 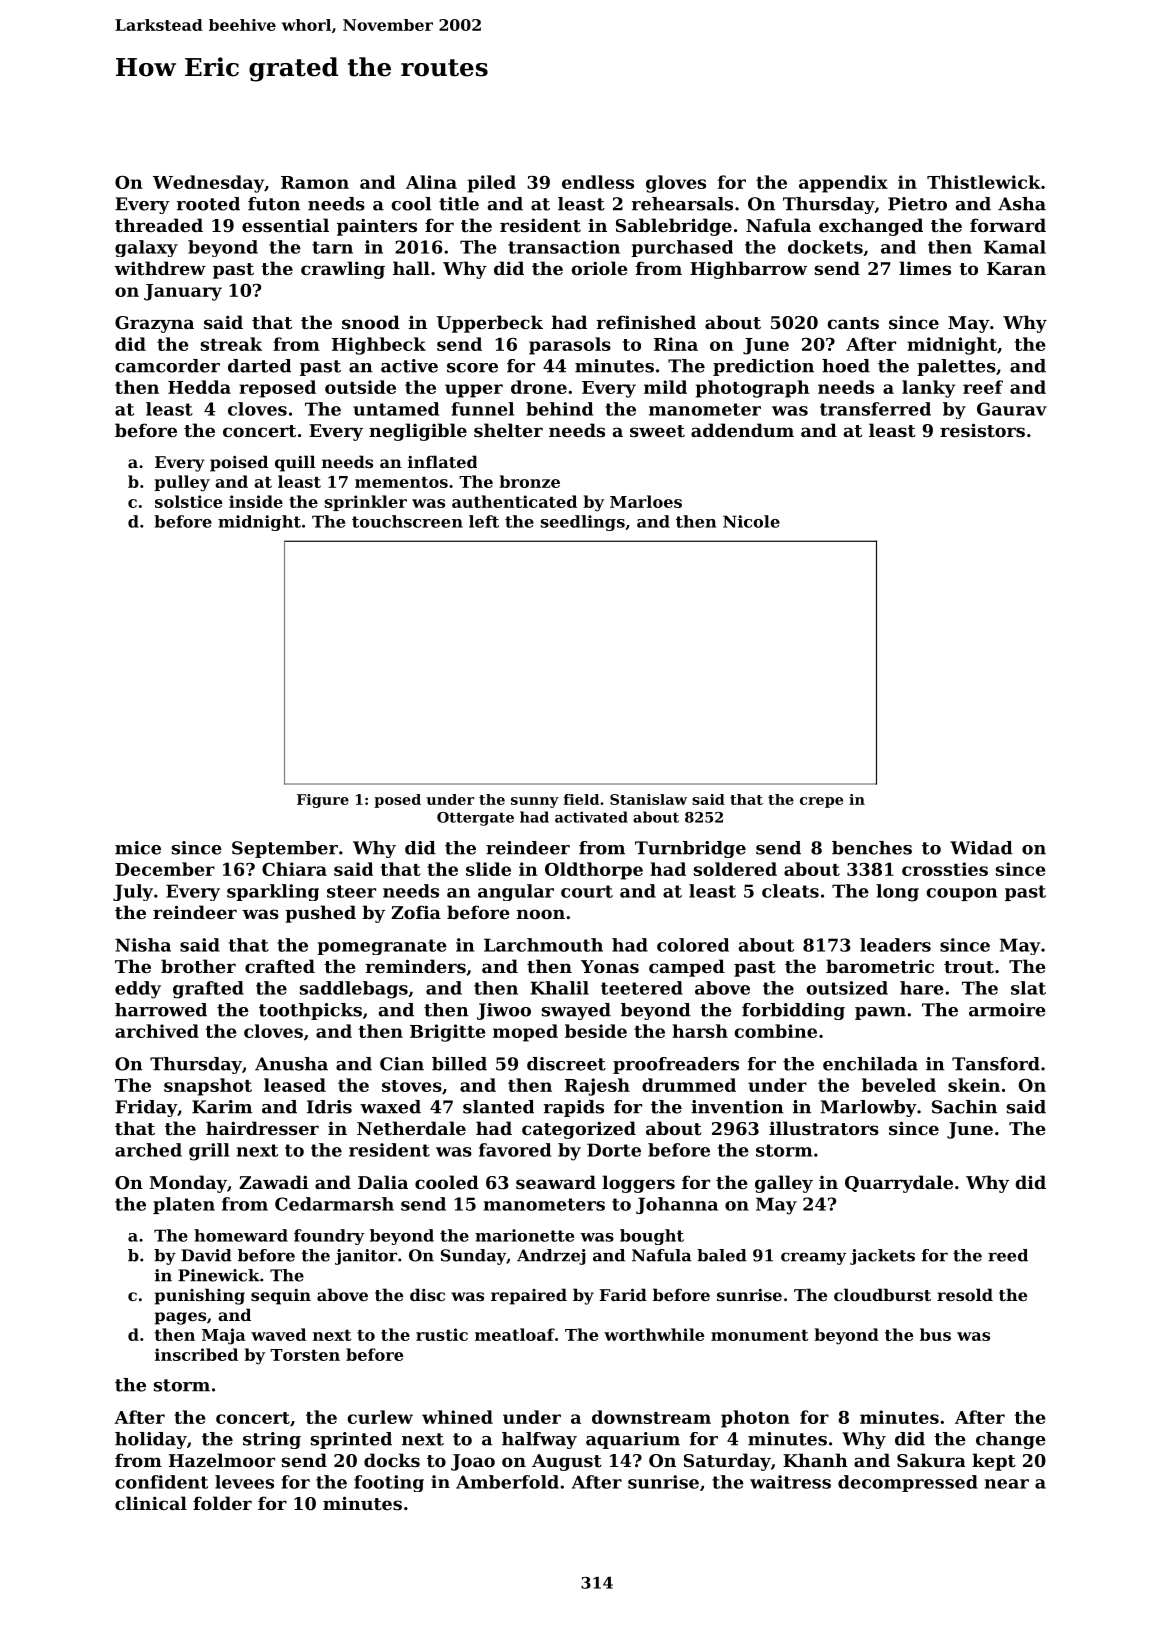 What do you see at coordinates (1016, 268) in the screenshot?
I see `Karan` at bounding box center [1016, 268].
